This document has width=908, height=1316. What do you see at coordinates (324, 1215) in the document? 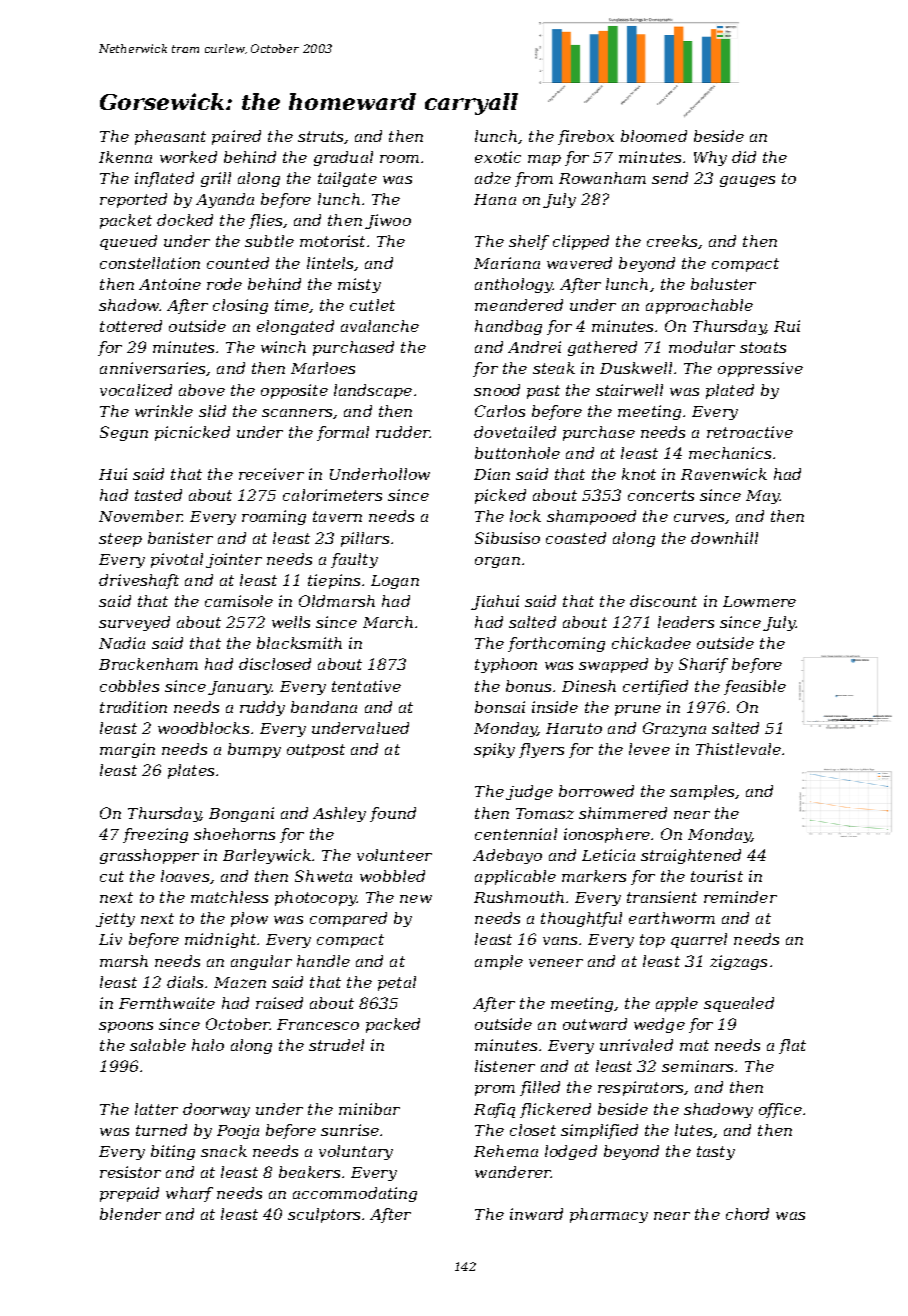
I see `sculptors` at bounding box center [324, 1215].
